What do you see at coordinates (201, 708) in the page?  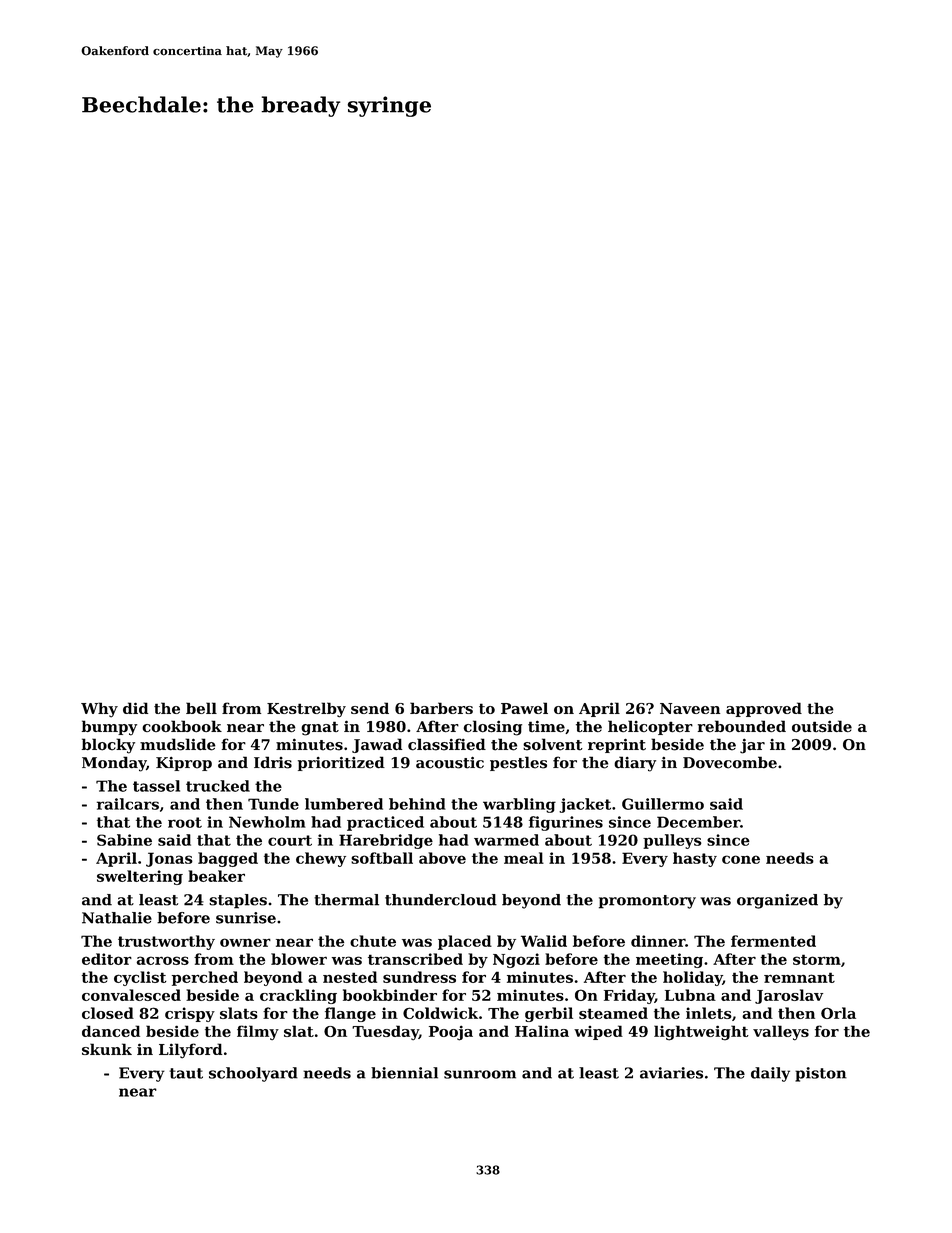 I see `bell` at bounding box center [201, 708].
